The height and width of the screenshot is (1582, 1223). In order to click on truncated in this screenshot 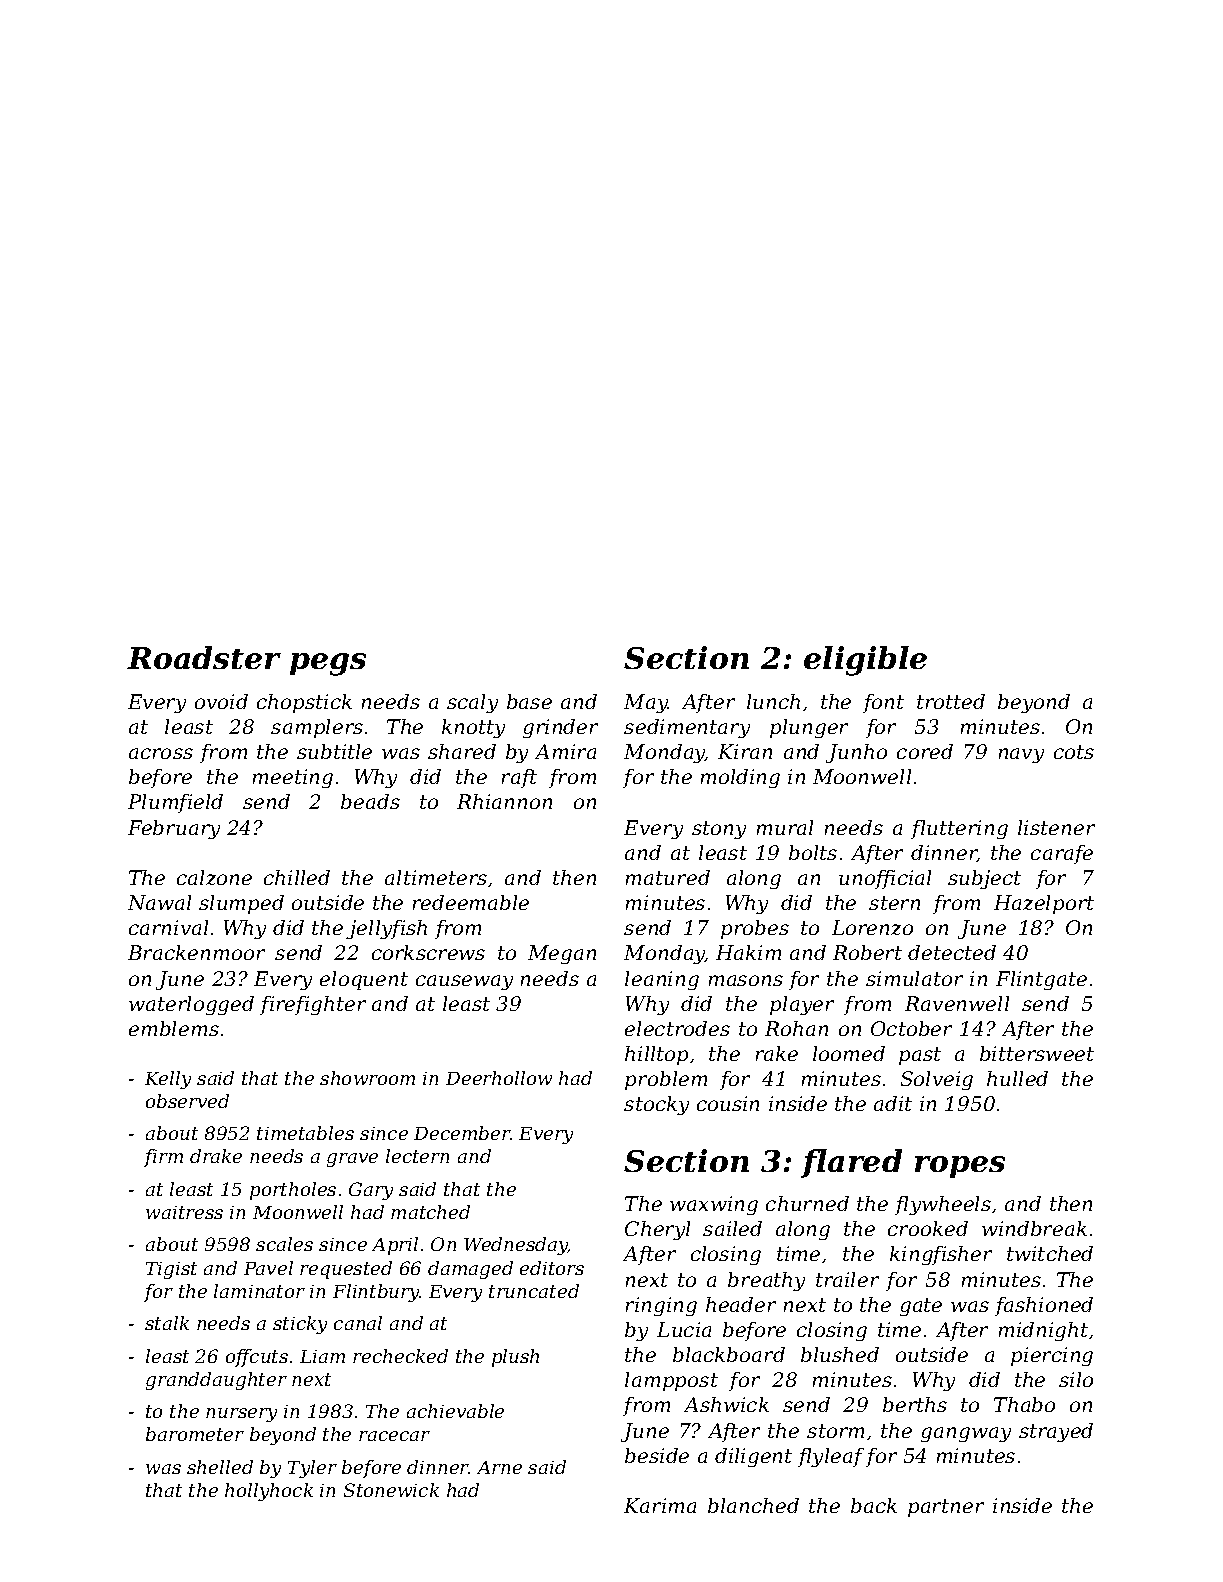, I will do `click(534, 1291)`.
